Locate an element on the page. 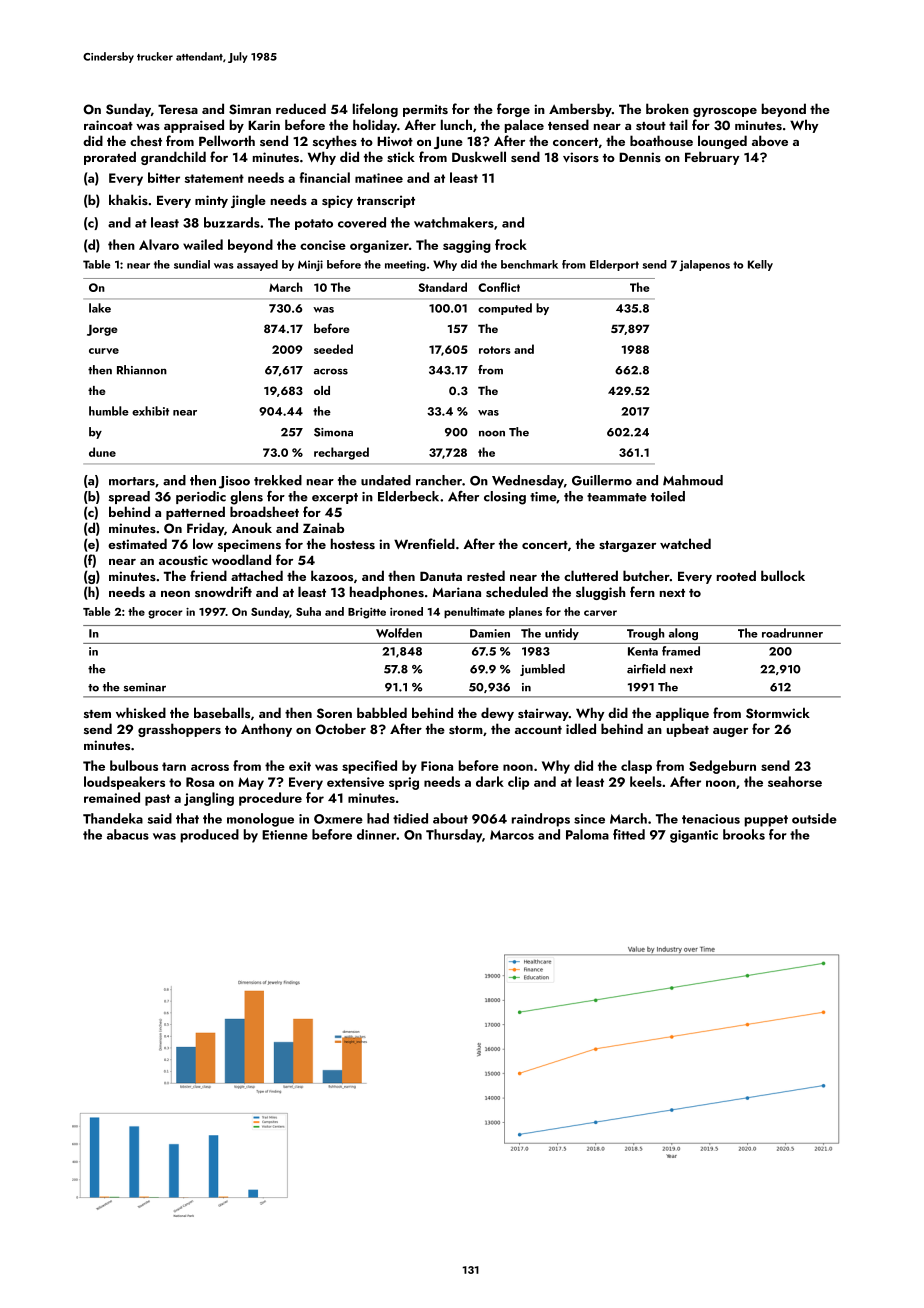 The width and height of the image is (924, 1308). chest is located at coordinates (146, 140).
